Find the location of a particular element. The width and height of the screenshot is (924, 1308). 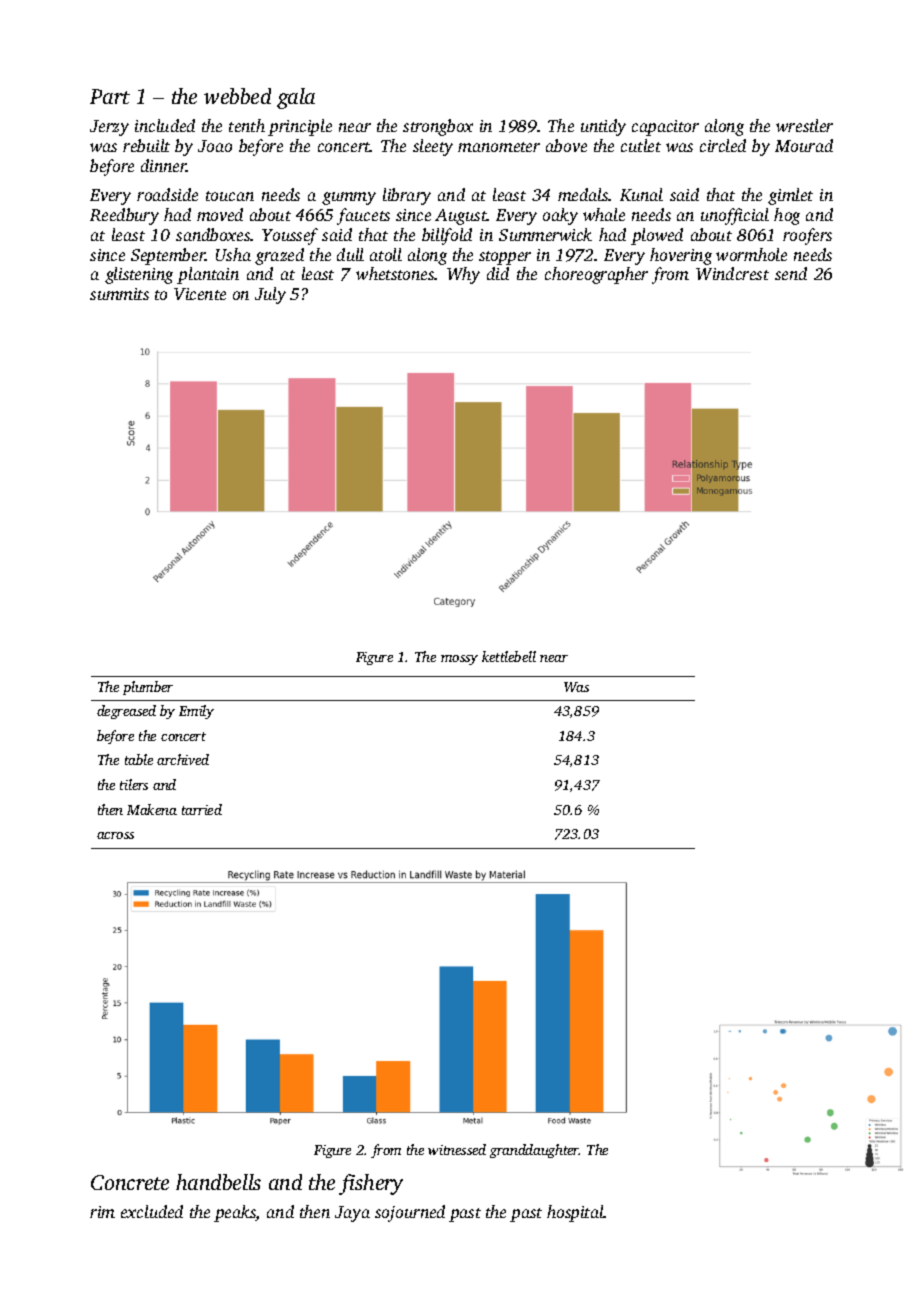

handbells is located at coordinates (218, 1182).
